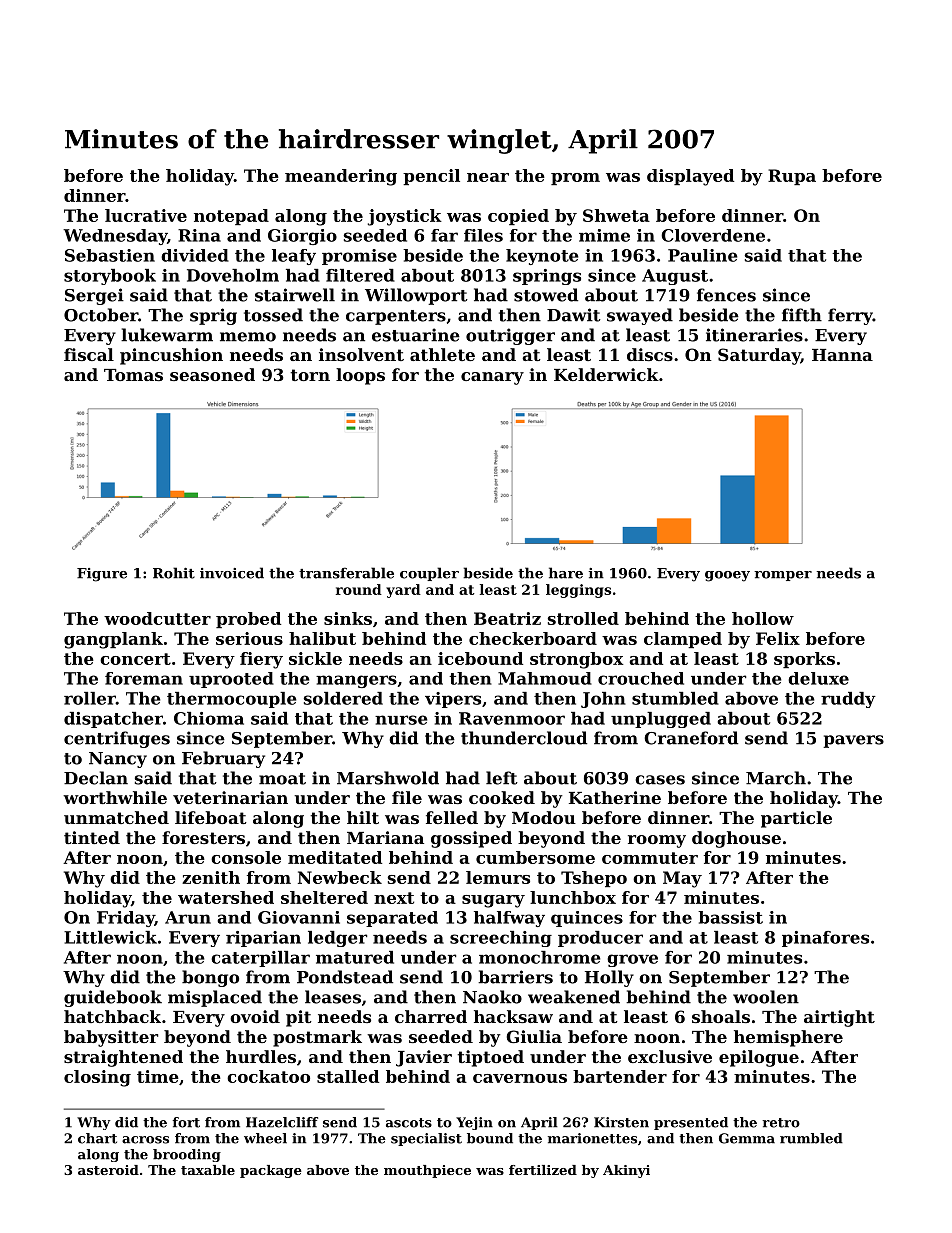  What do you see at coordinates (401, 720) in the screenshot?
I see `nurse` at bounding box center [401, 720].
